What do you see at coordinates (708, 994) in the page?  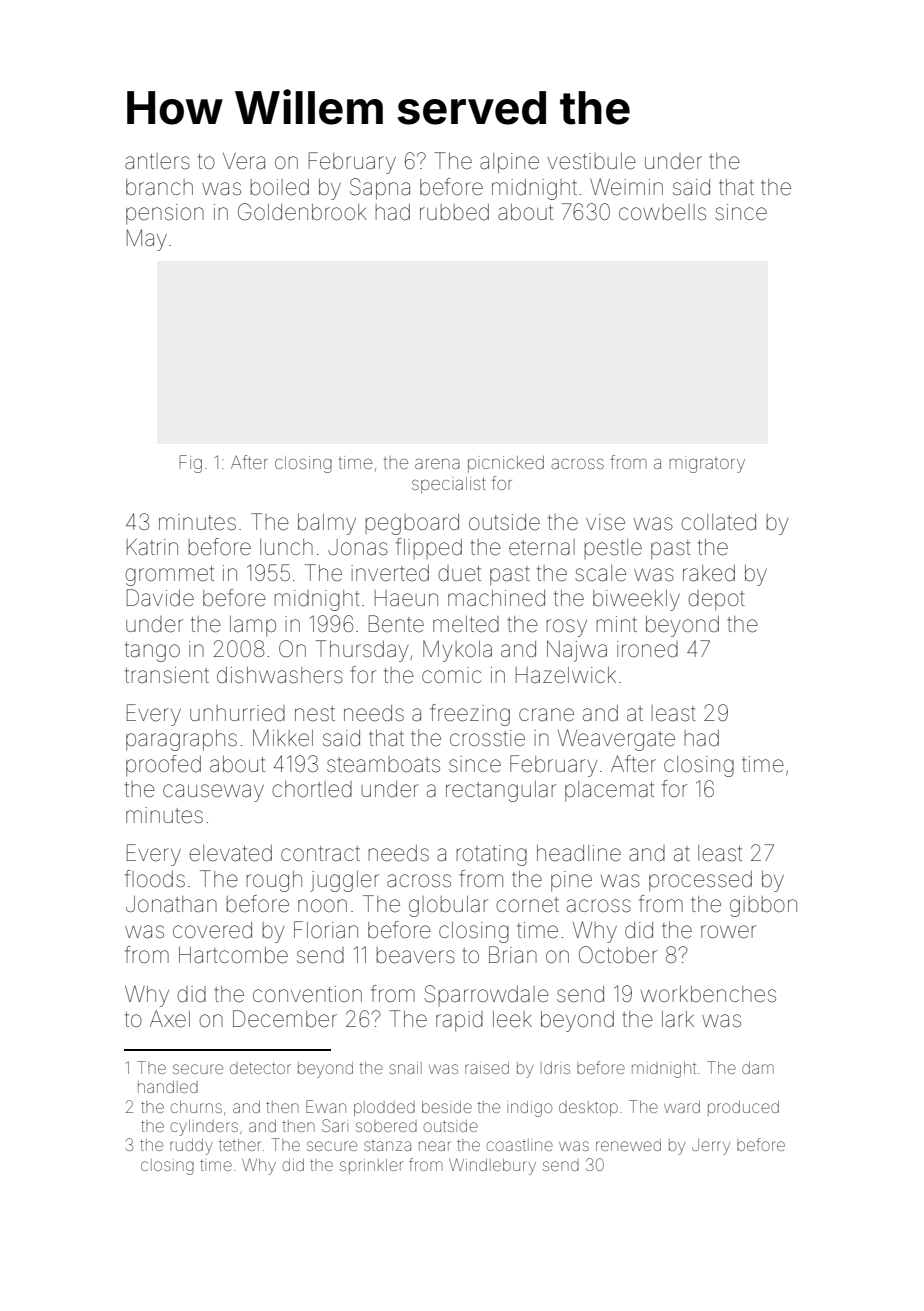 I see `workbenches` at bounding box center [708, 994].
